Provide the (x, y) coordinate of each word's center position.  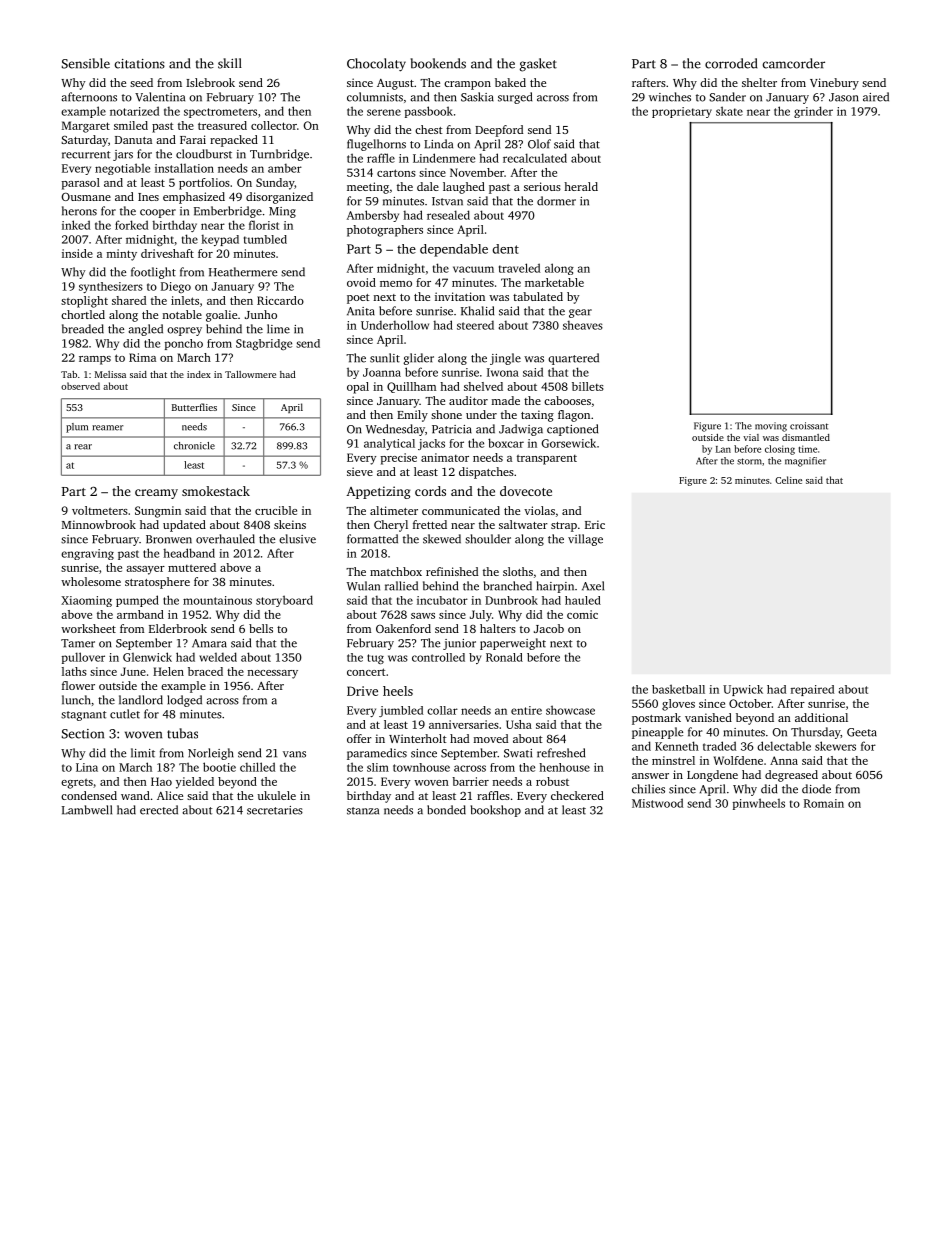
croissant (809, 426)
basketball (678, 689)
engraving (87, 554)
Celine (788, 480)
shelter (759, 82)
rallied (401, 586)
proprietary (682, 112)
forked (131, 225)
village (585, 540)
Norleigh (211, 754)
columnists (375, 97)
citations (140, 64)
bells (261, 628)
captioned (572, 430)
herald (581, 186)
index (199, 374)
